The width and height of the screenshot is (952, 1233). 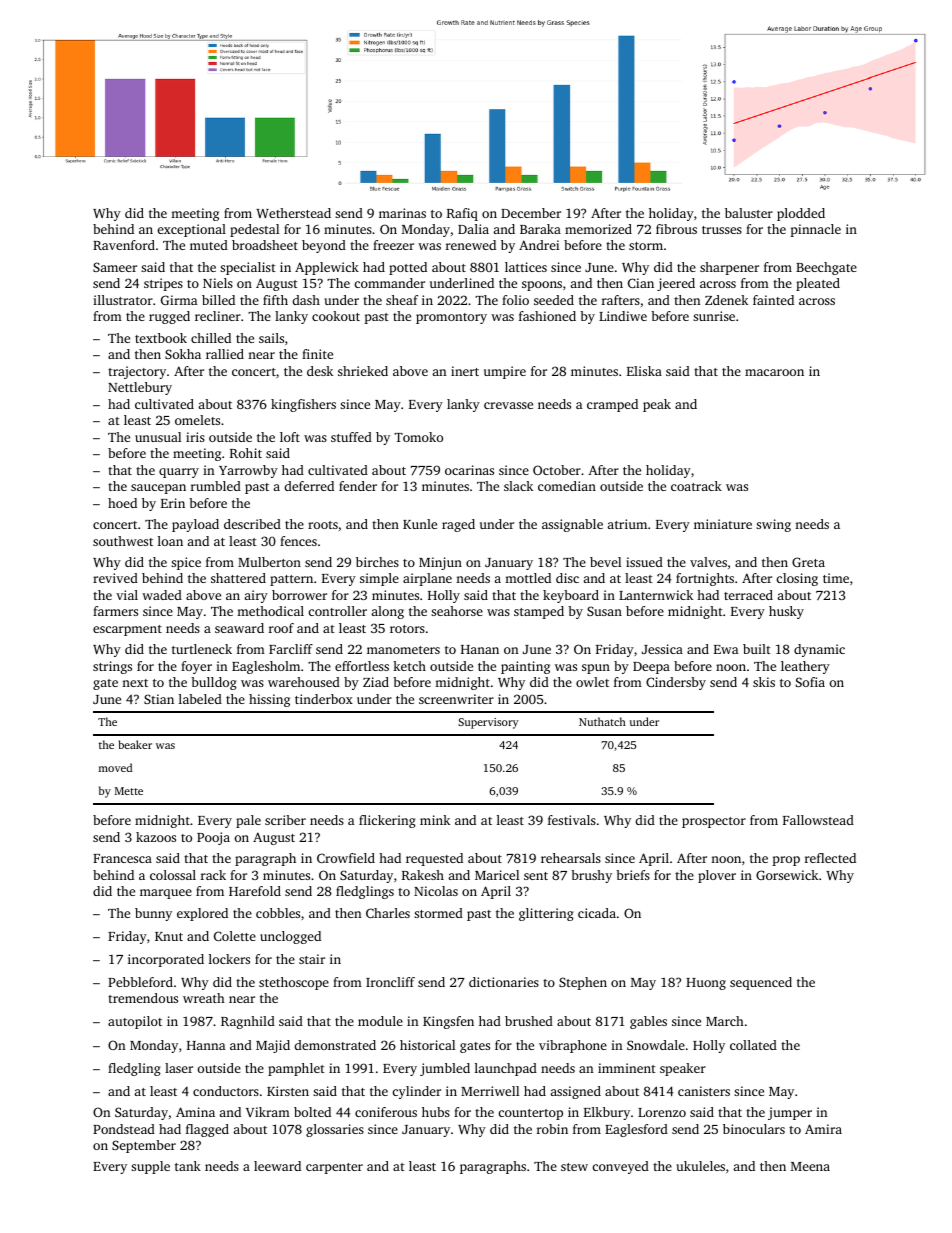 What do you see at coordinates (723, 524) in the screenshot?
I see `miniature` at bounding box center [723, 524].
